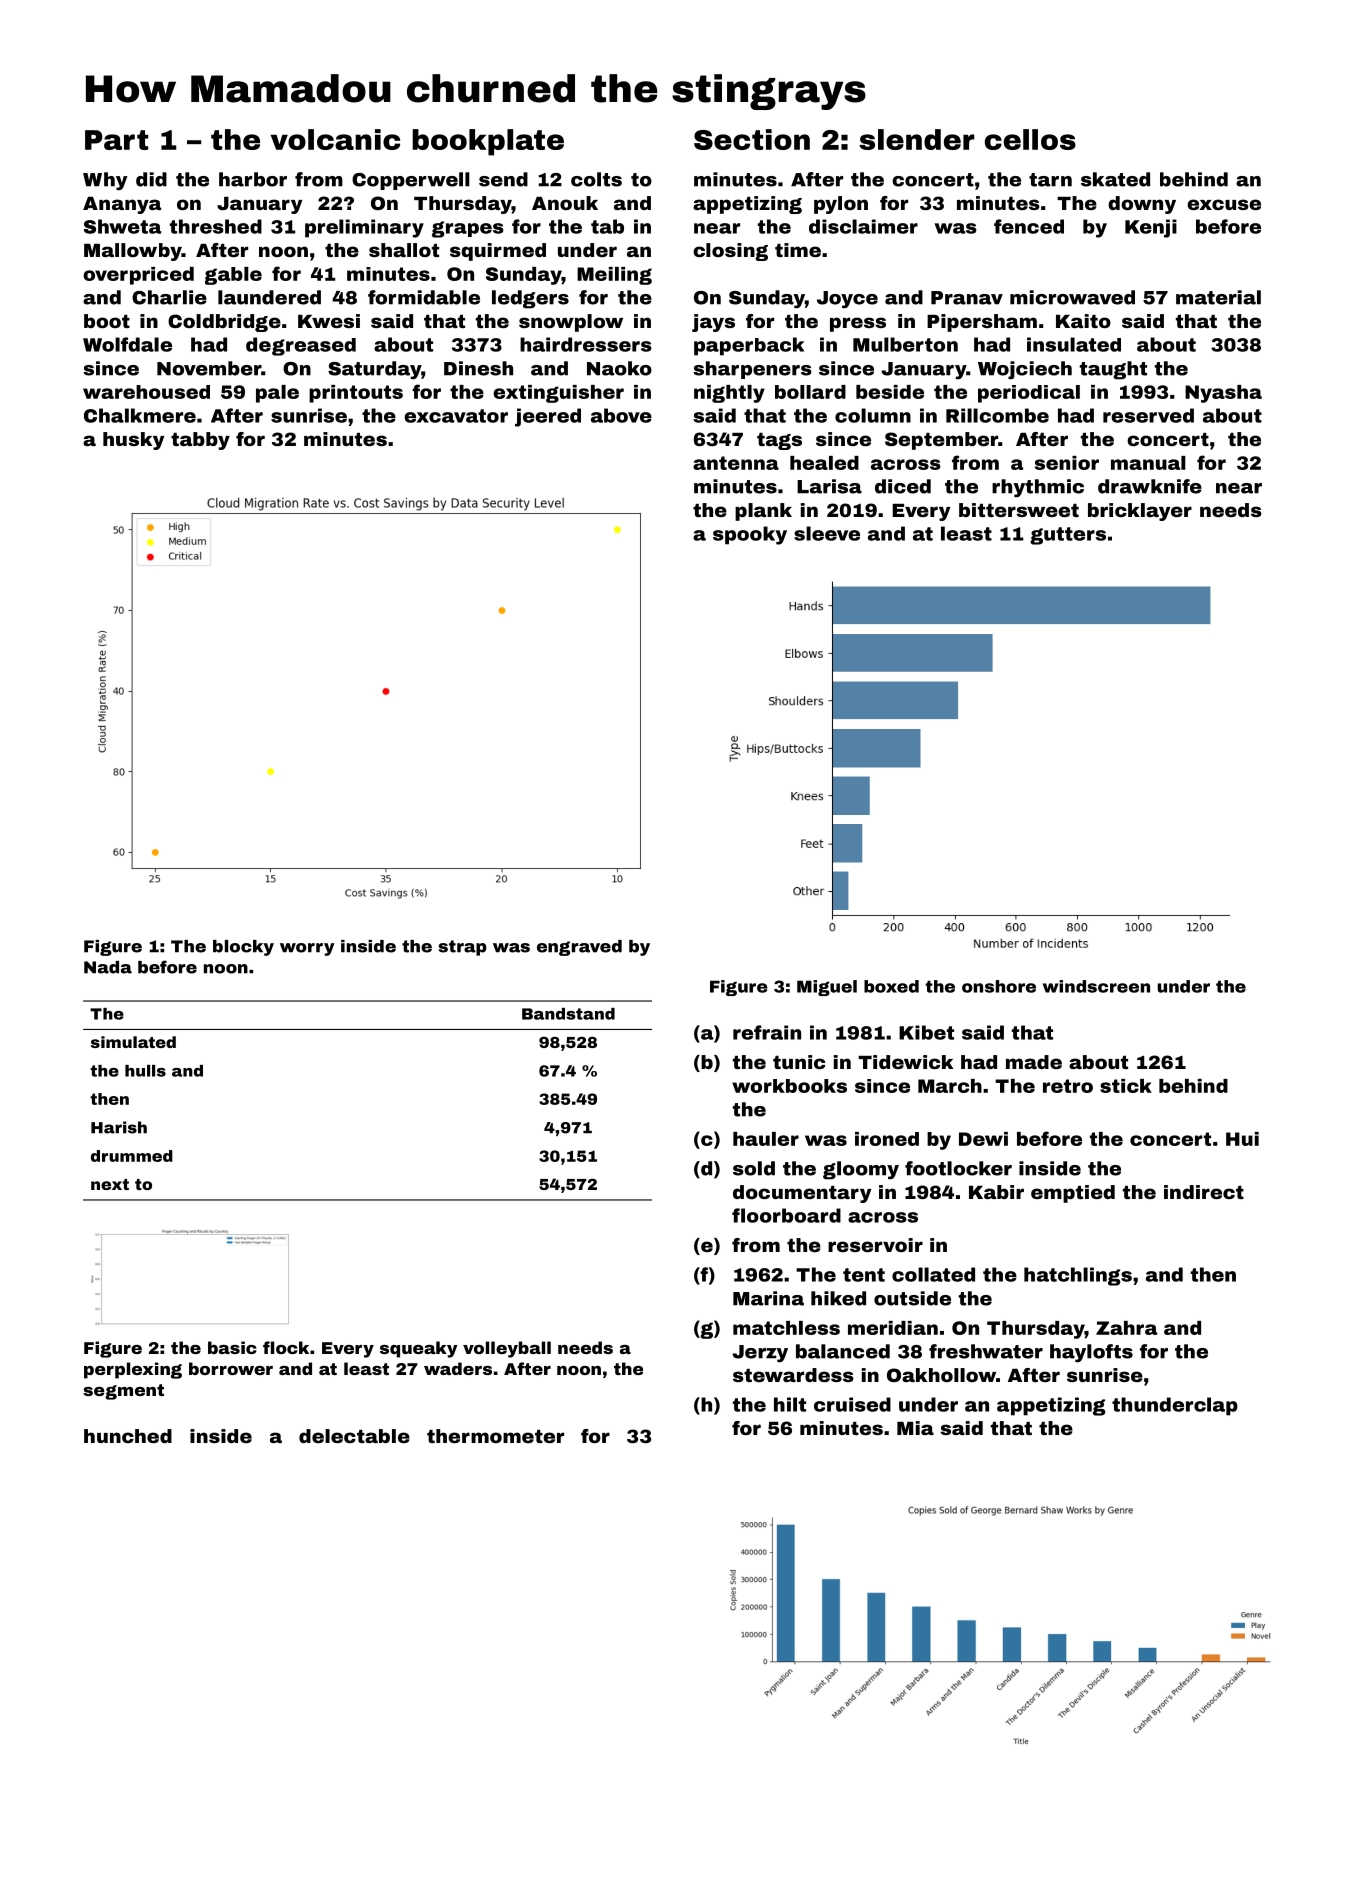  What do you see at coordinates (736, 463) in the page?
I see `antenna` at bounding box center [736, 463].
